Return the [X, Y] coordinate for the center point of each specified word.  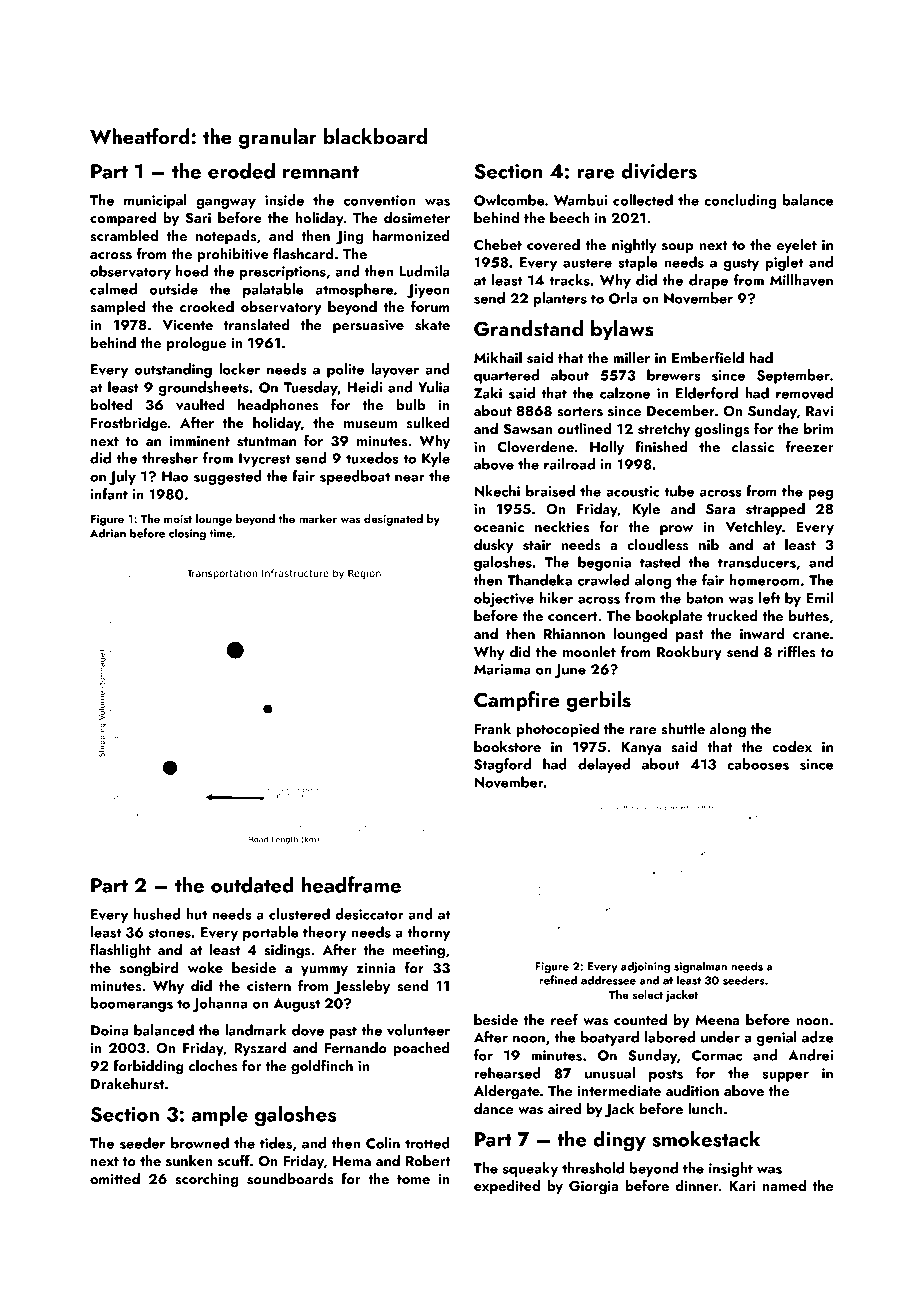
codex [792, 746]
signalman [700, 967]
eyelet [797, 246]
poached [421, 1049]
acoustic [632, 491]
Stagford [502, 765]
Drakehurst [127, 1084]
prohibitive [233, 255]
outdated [252, 884]
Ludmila [424, 271]
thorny [428, 933]
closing [187, 534]
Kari [742, 1186]
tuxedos [372, 458]
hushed [156, 914]
